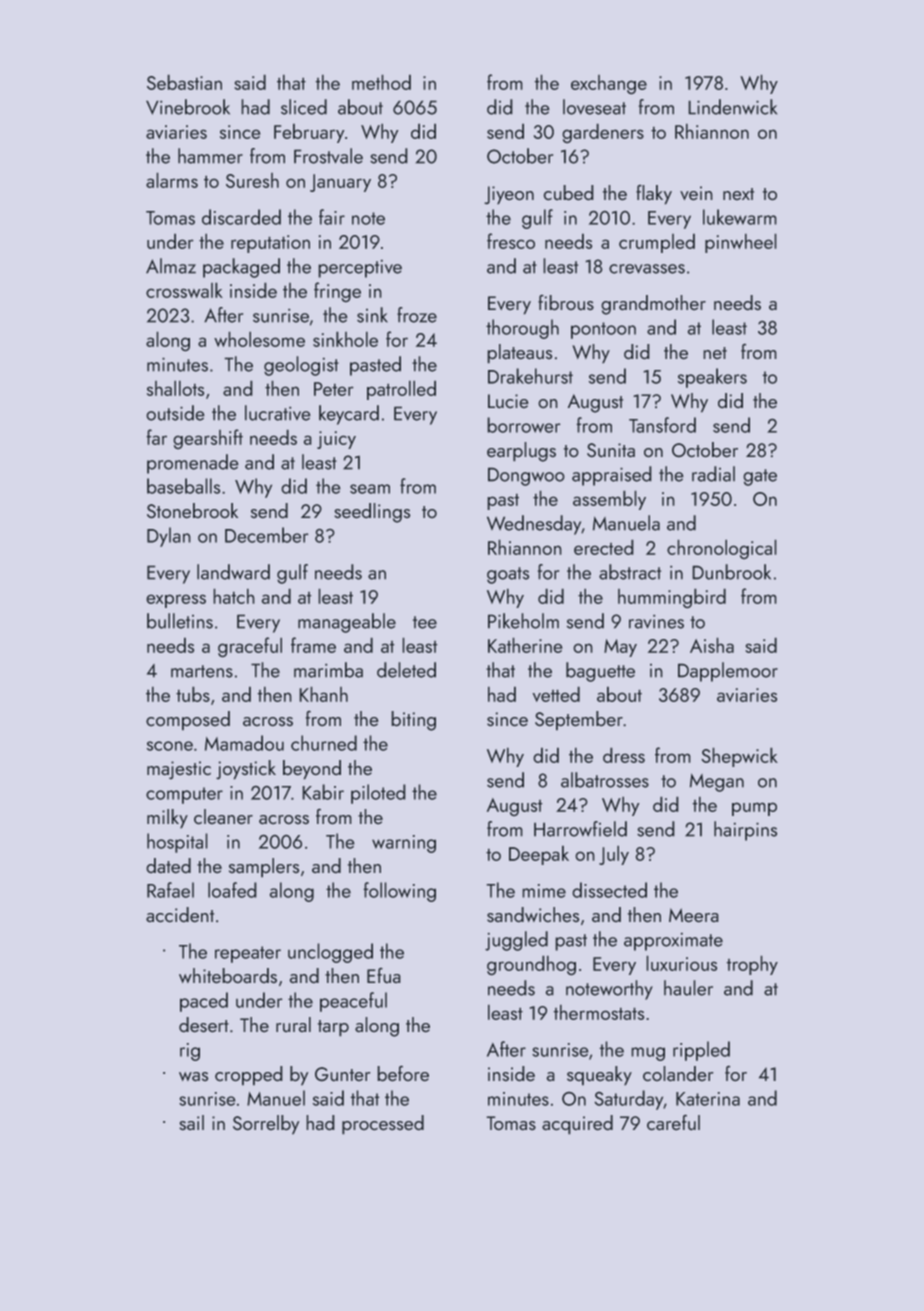 The image size is (924, 1311). I want to click on careful, so click(673, 1122).
